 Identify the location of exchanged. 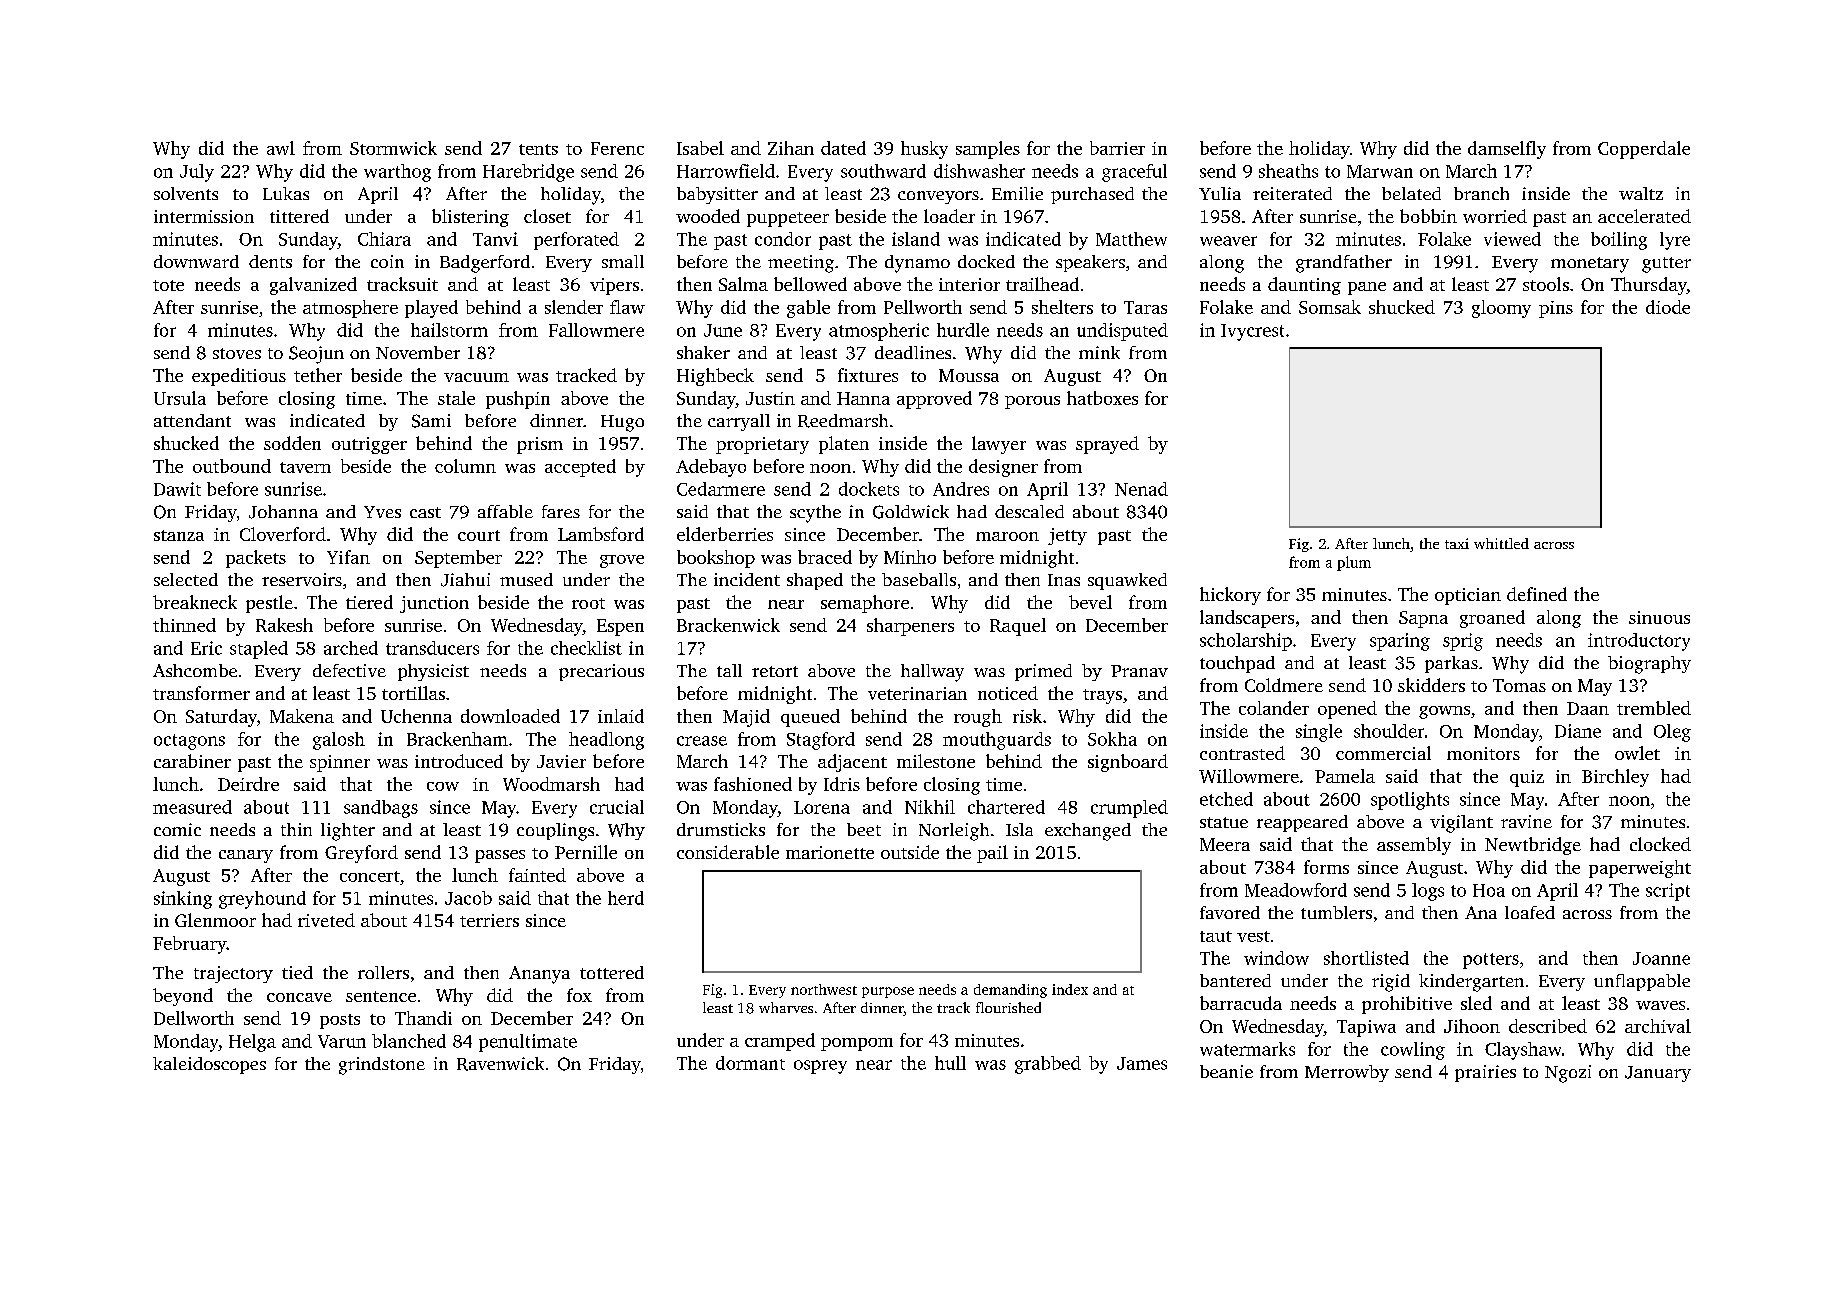
(1088, 832).
